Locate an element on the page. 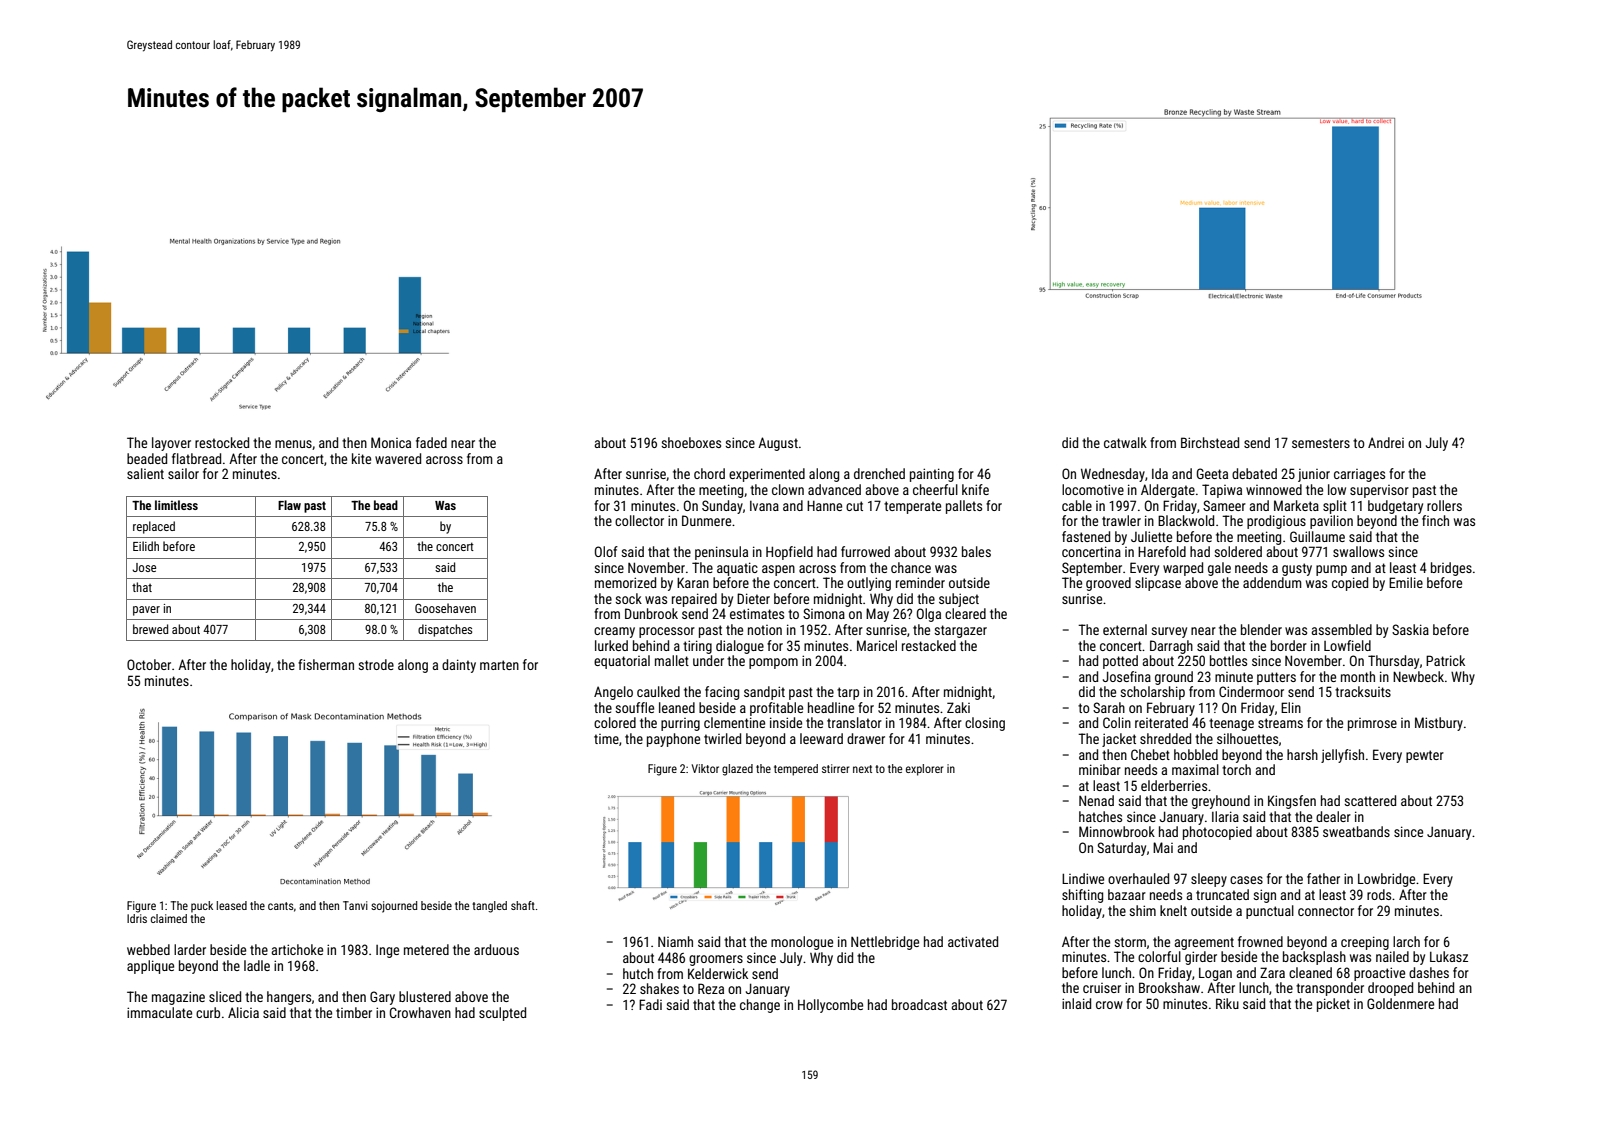 This page has width=1603, height=1133. fisherman is located at coordinates (326, 664).
